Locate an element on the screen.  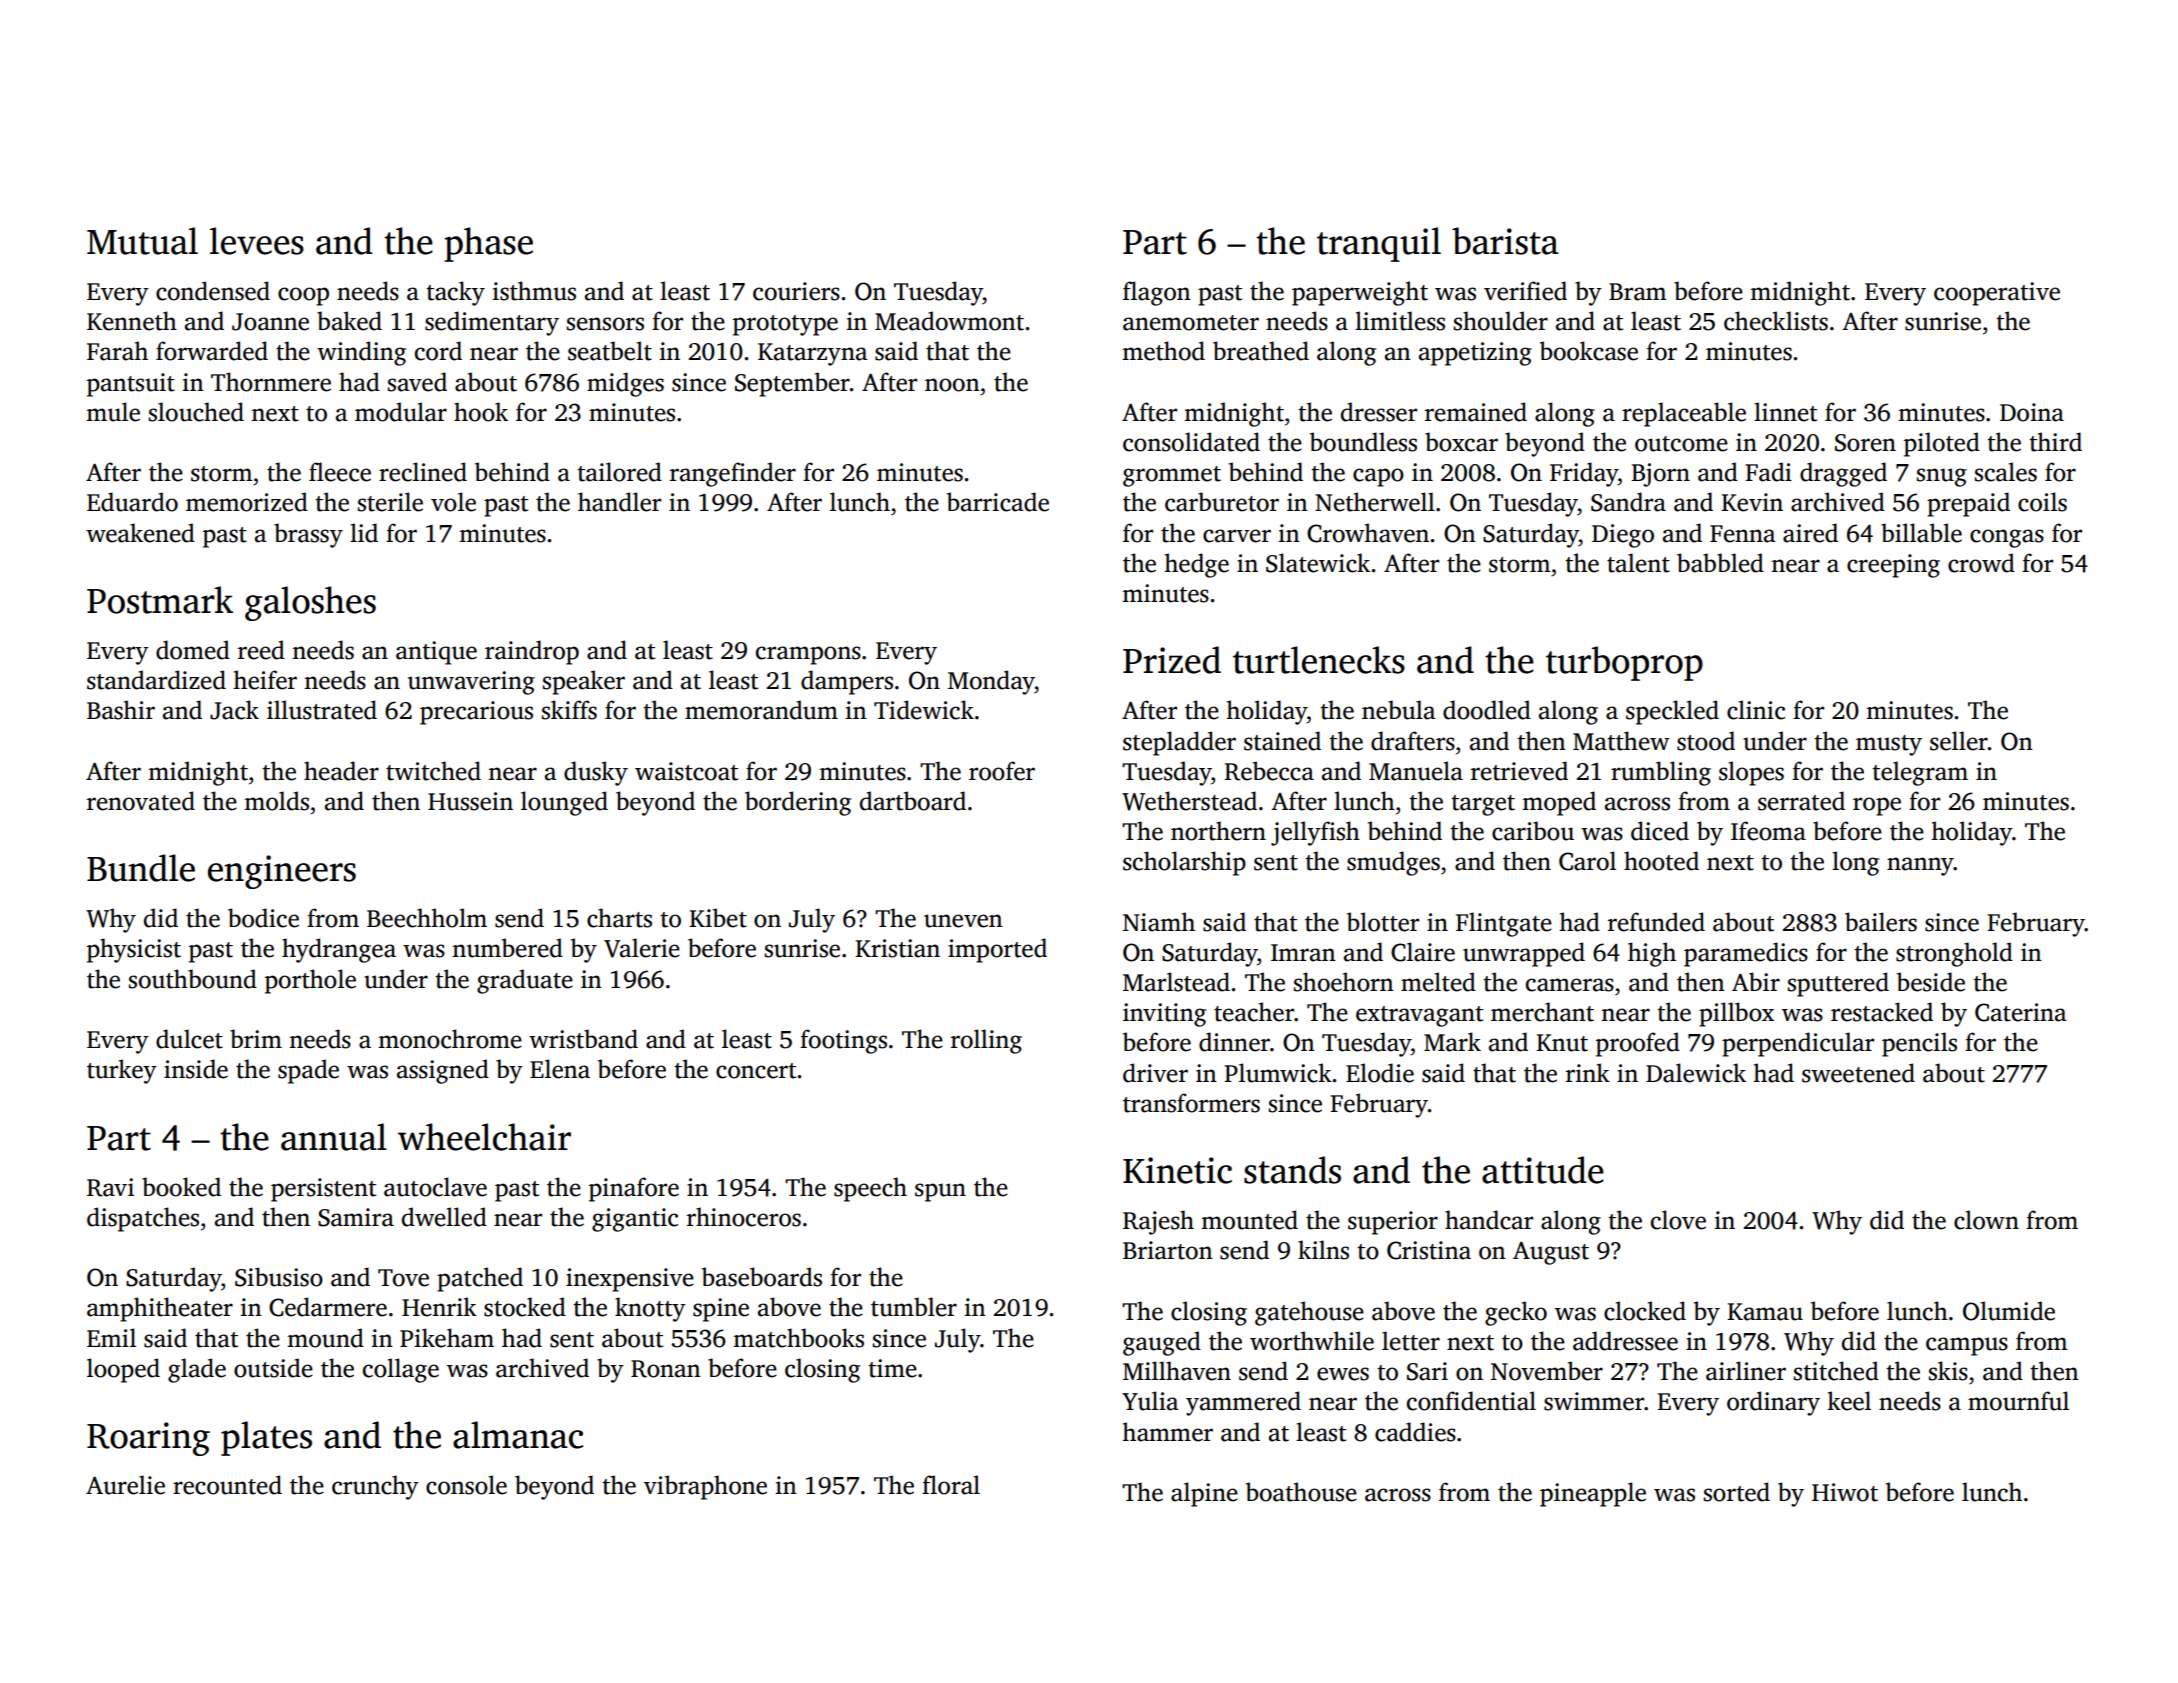
pinafore is located at coordinates (634, 1189).
